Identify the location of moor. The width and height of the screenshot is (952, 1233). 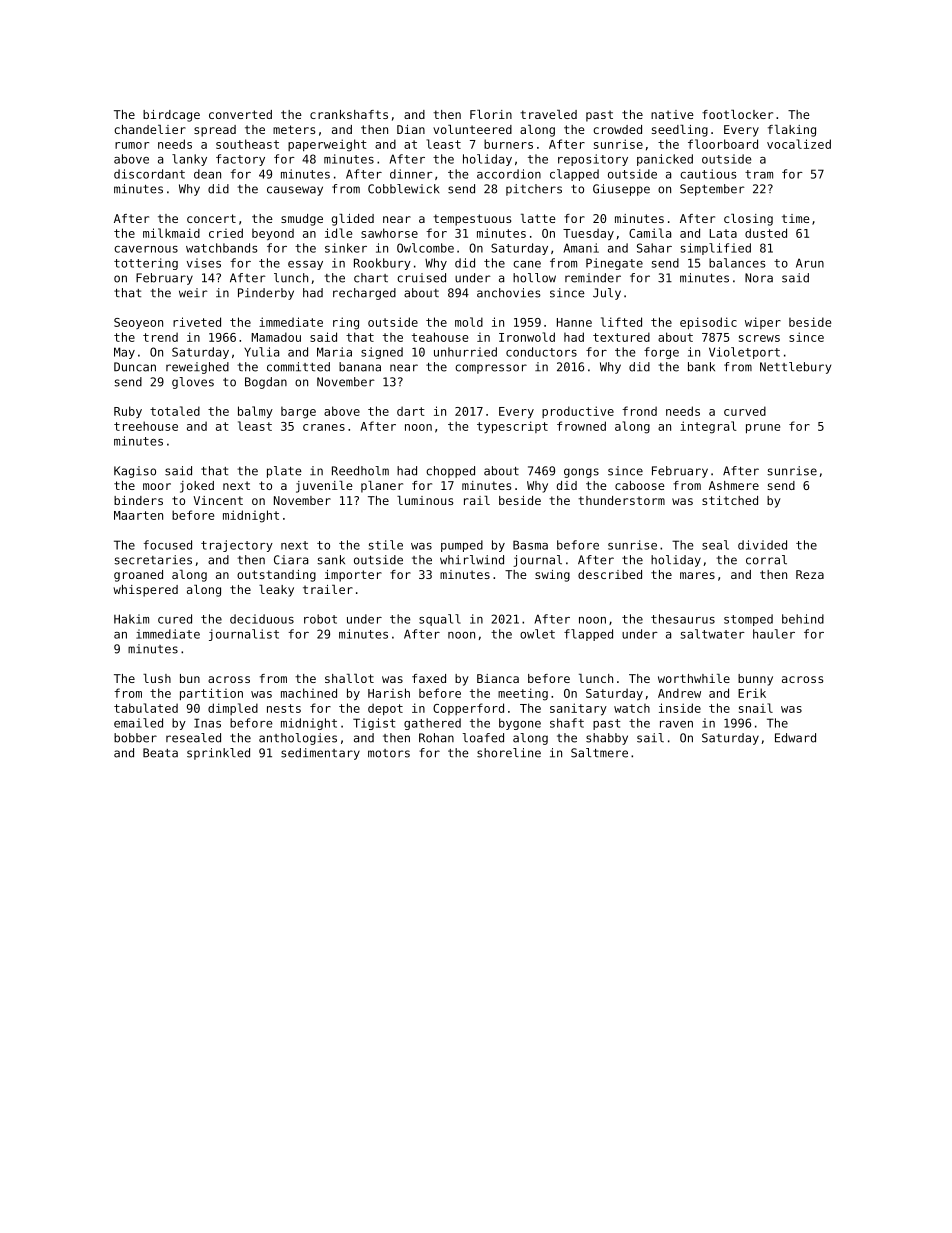
(157, 486).
